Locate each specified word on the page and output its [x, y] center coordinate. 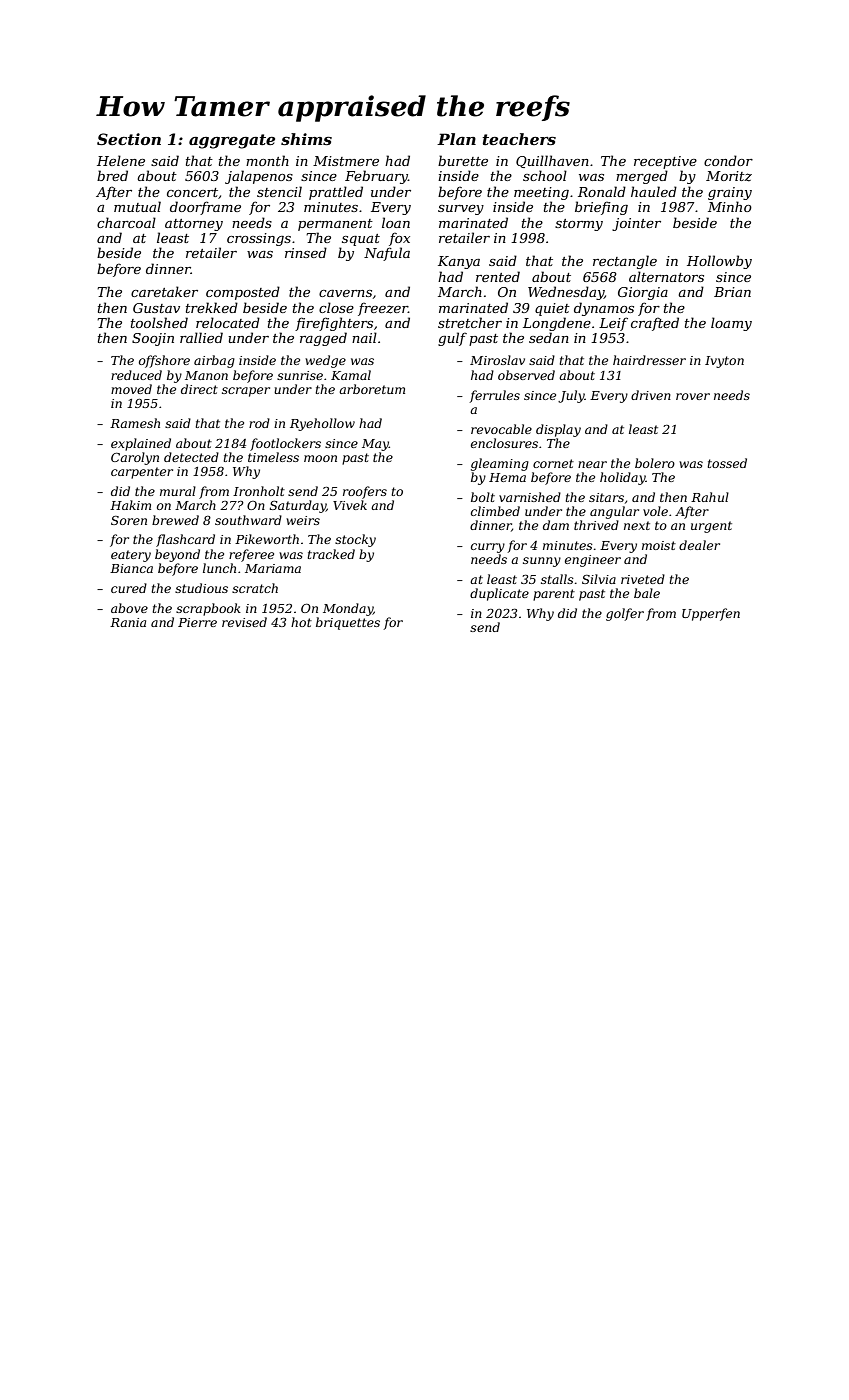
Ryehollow [322, 424]
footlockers [285, 444]
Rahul [710, 497]
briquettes [348, 623]
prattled [336, 193]
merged [642, 177]
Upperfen [711, 614]
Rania [128, 622]
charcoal [126, 222]
